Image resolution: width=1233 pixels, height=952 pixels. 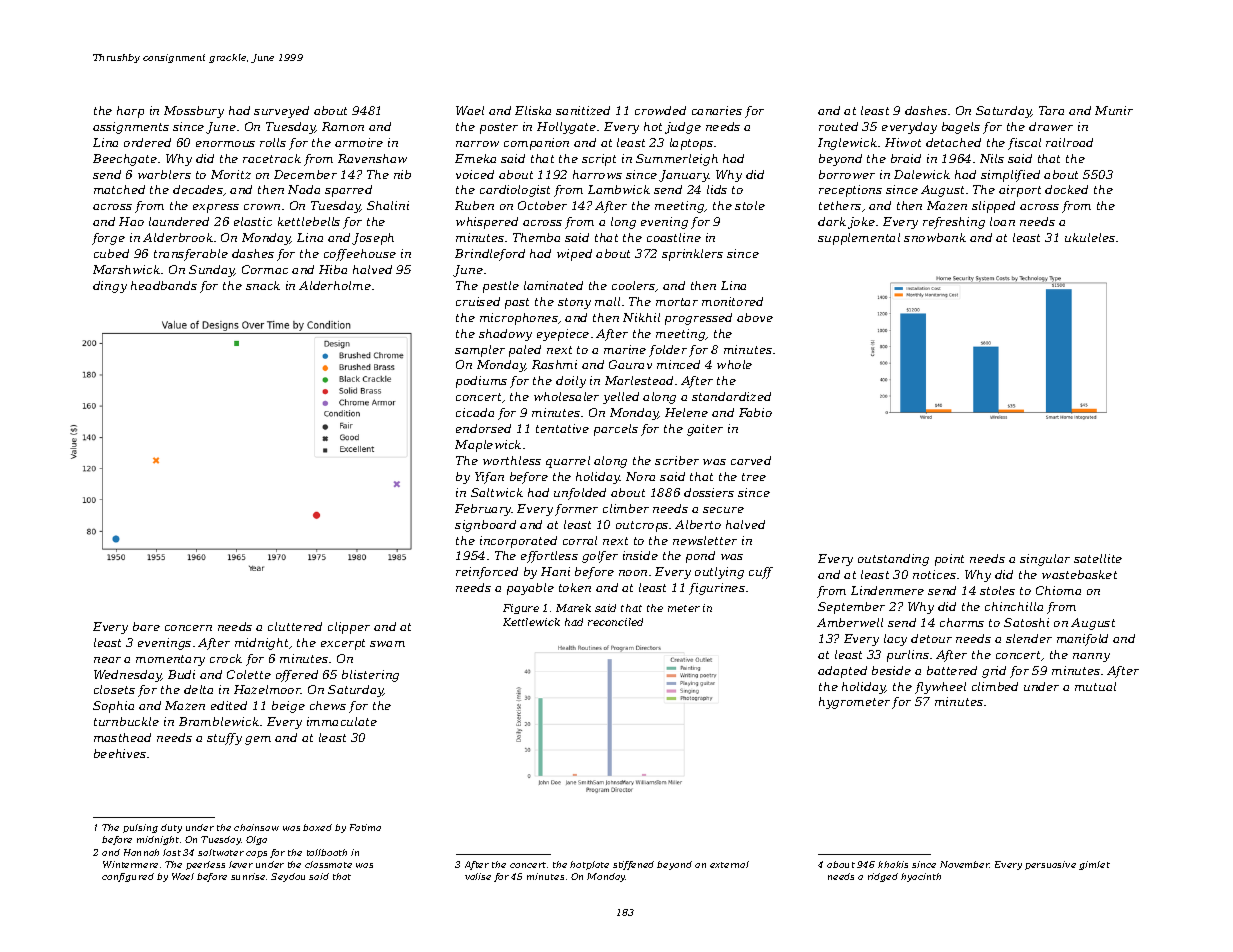 I want to click on headbands, so click(x=164, y=285).
